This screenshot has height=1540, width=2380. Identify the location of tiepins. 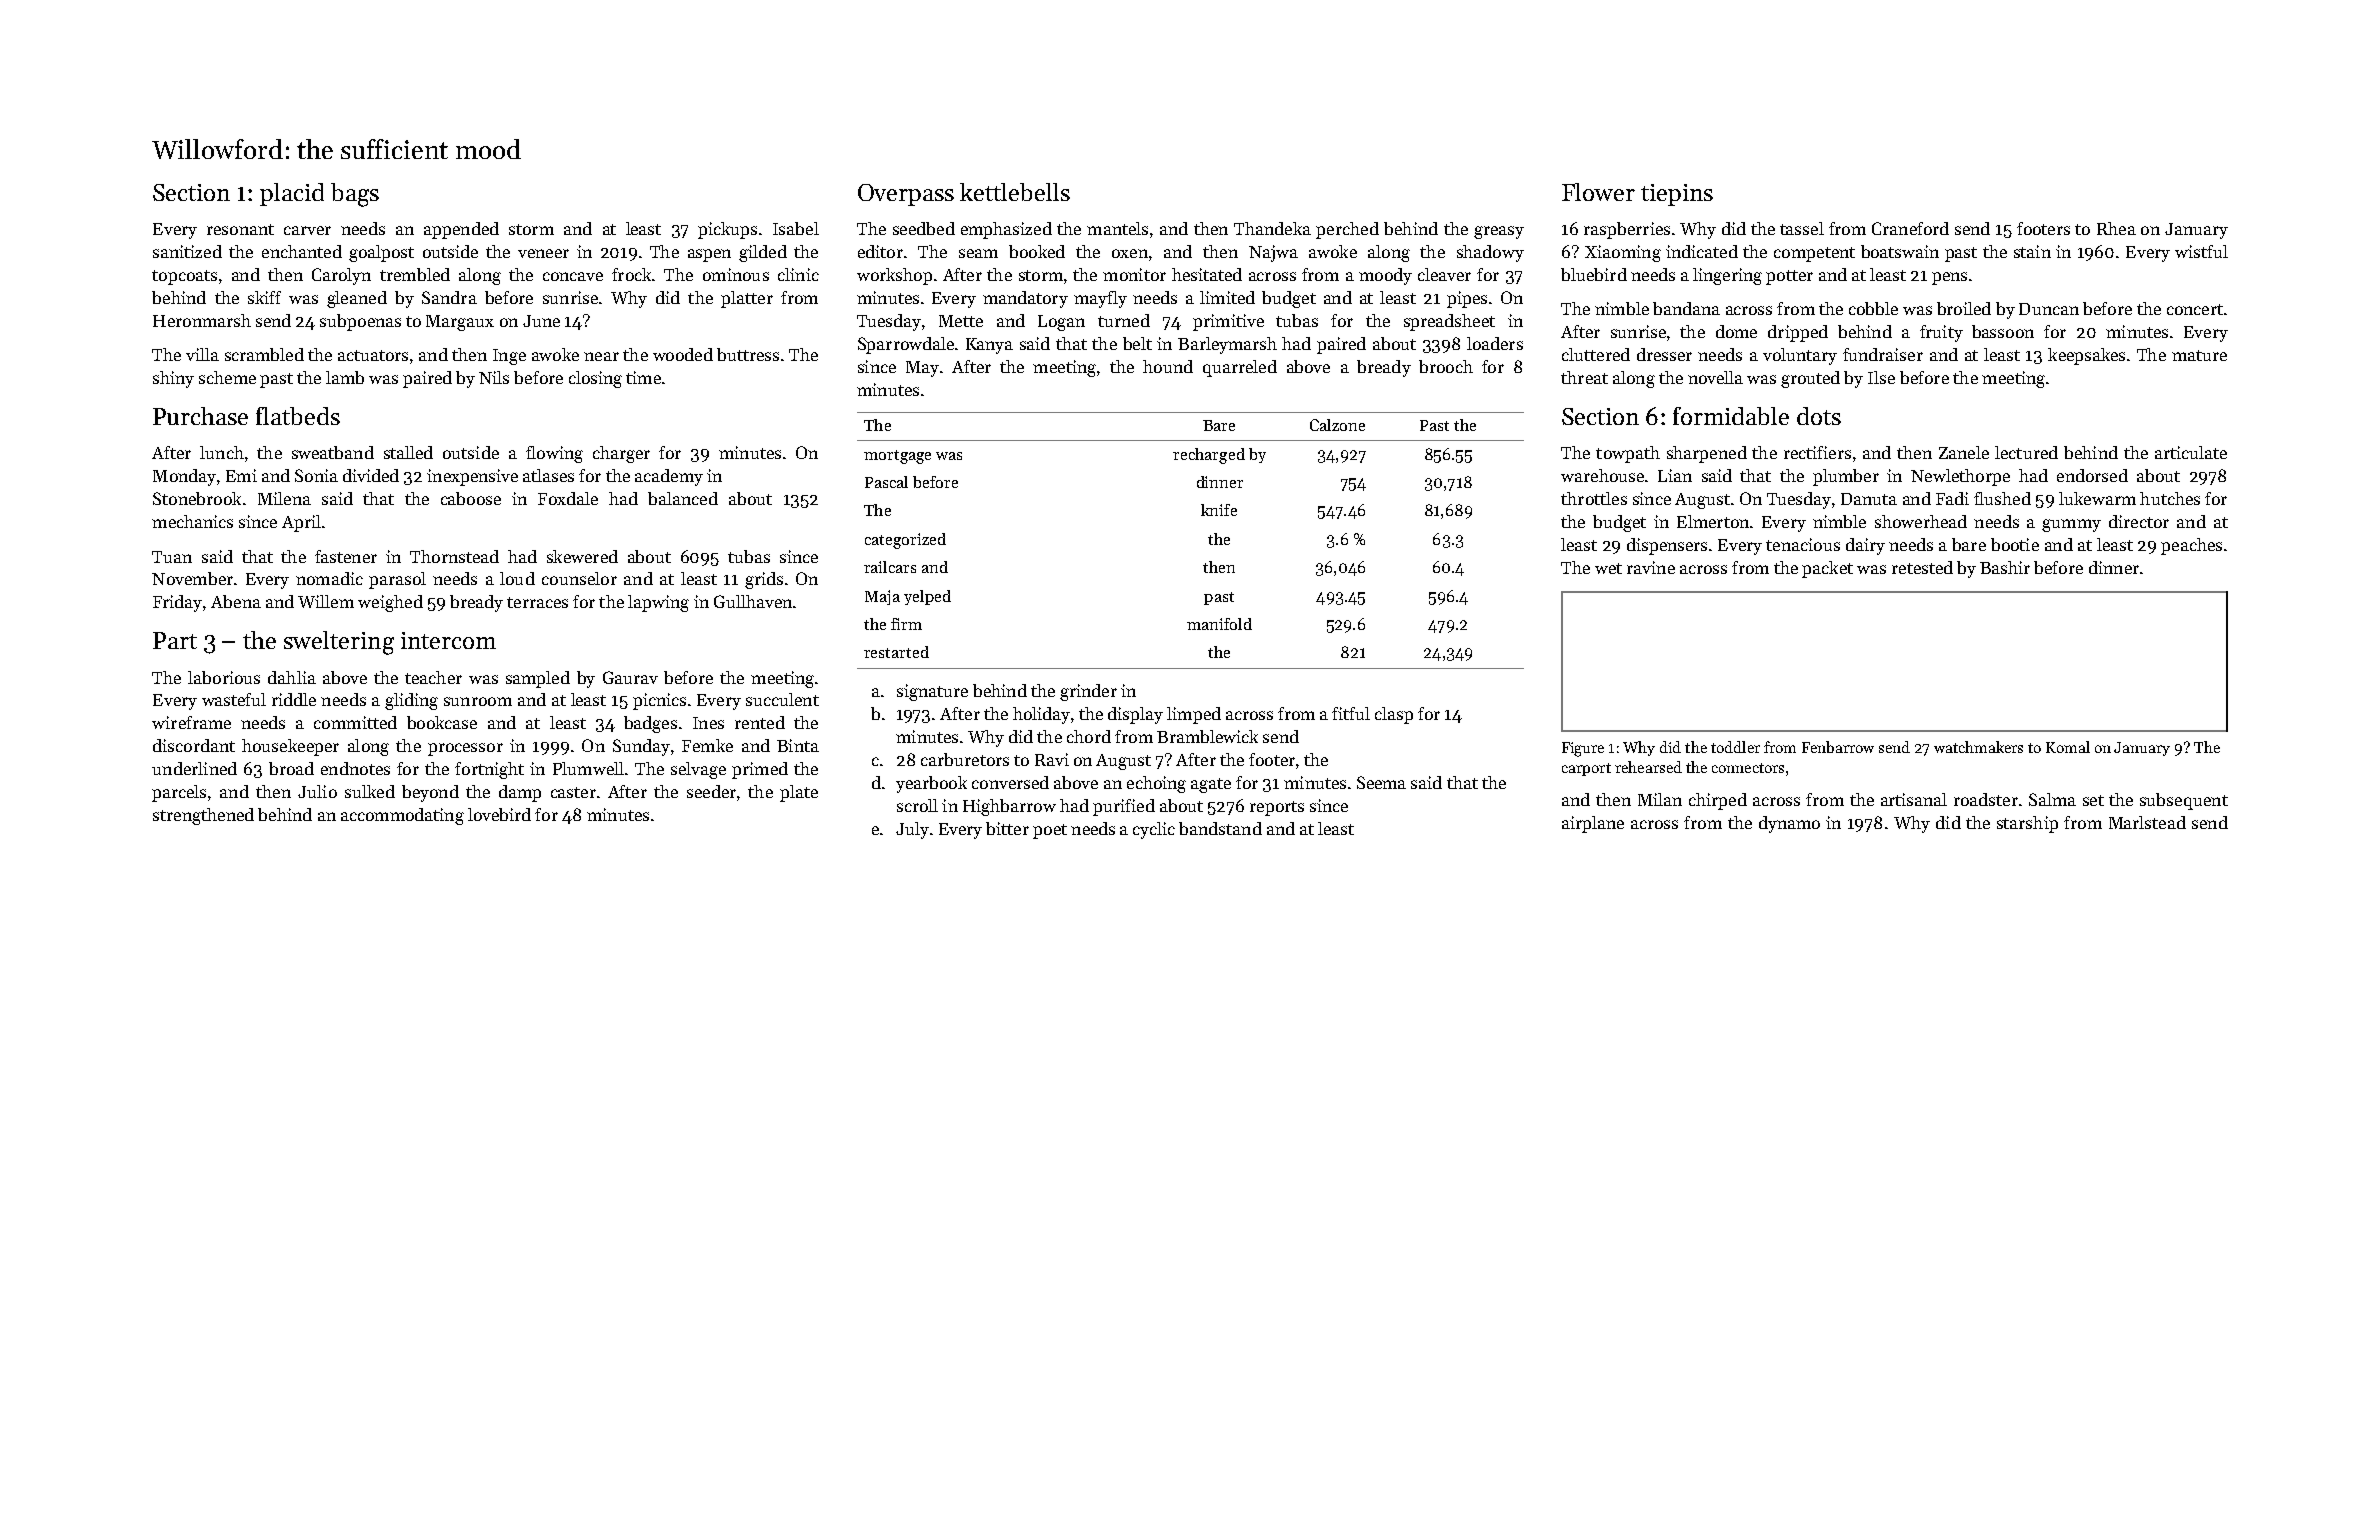
(1677, 195).
